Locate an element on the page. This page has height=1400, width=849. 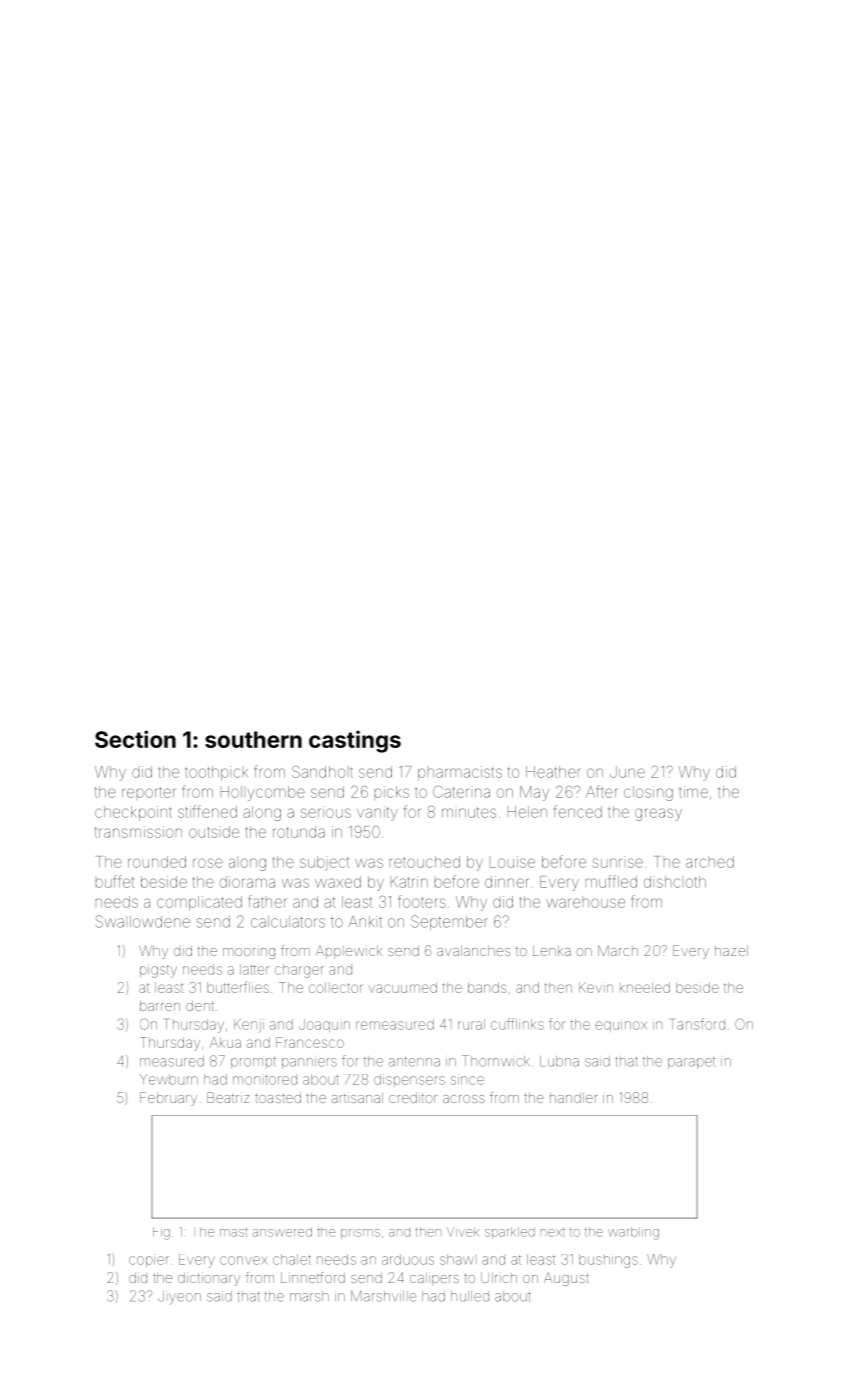
hazel is located at coordinates (731, 951).
